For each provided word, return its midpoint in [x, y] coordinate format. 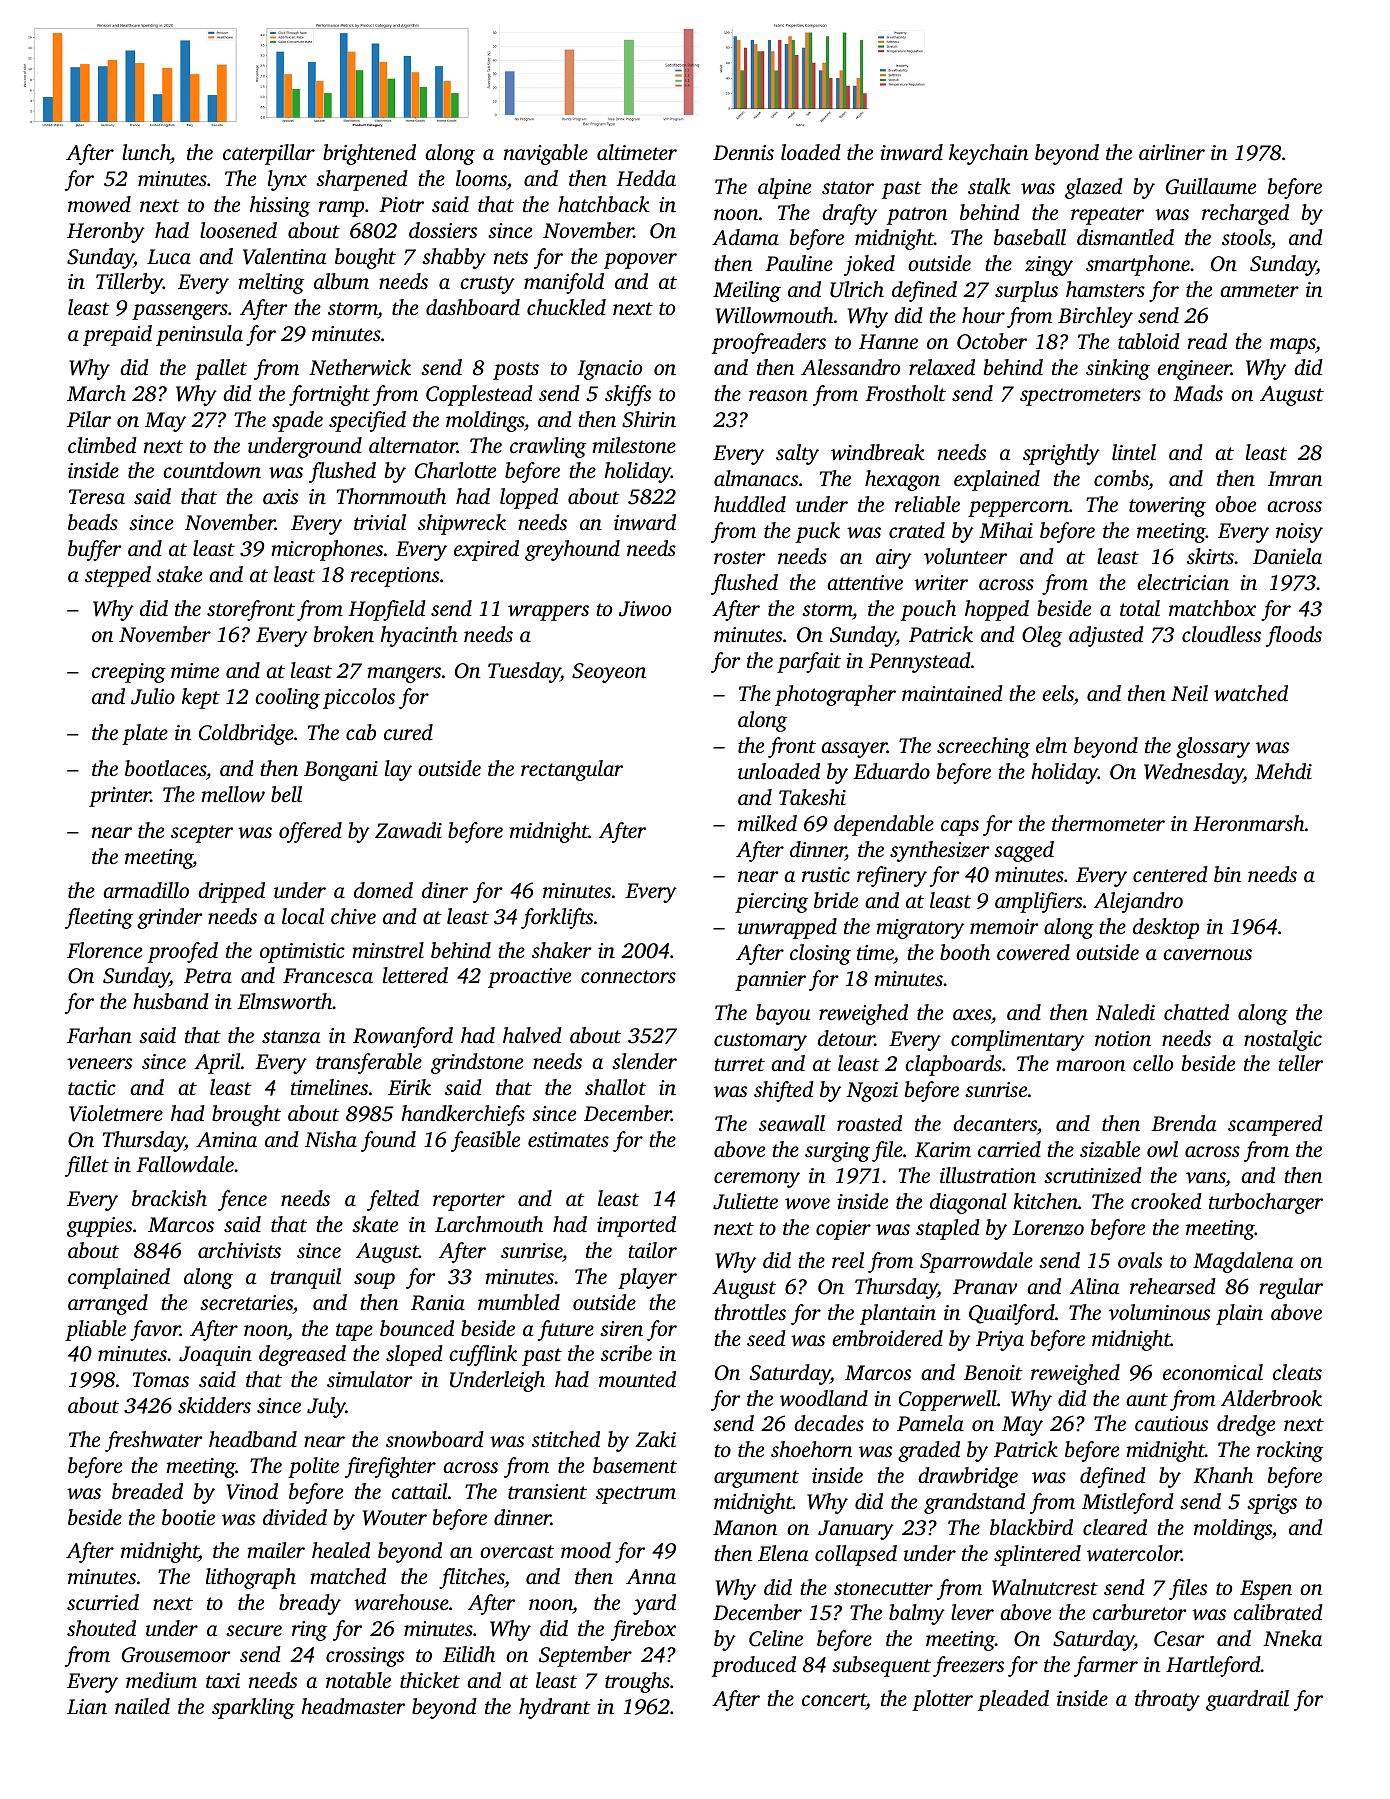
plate [145, 734]
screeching [983, 747]
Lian [87, 1706]
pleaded [1013, 1700]
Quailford [1012, 1314]
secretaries [246, 1302]
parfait [809, 662]
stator [848, 187]
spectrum [636, 1495]
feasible [485, 1141]
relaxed [942, 367]
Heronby [106, 232]
